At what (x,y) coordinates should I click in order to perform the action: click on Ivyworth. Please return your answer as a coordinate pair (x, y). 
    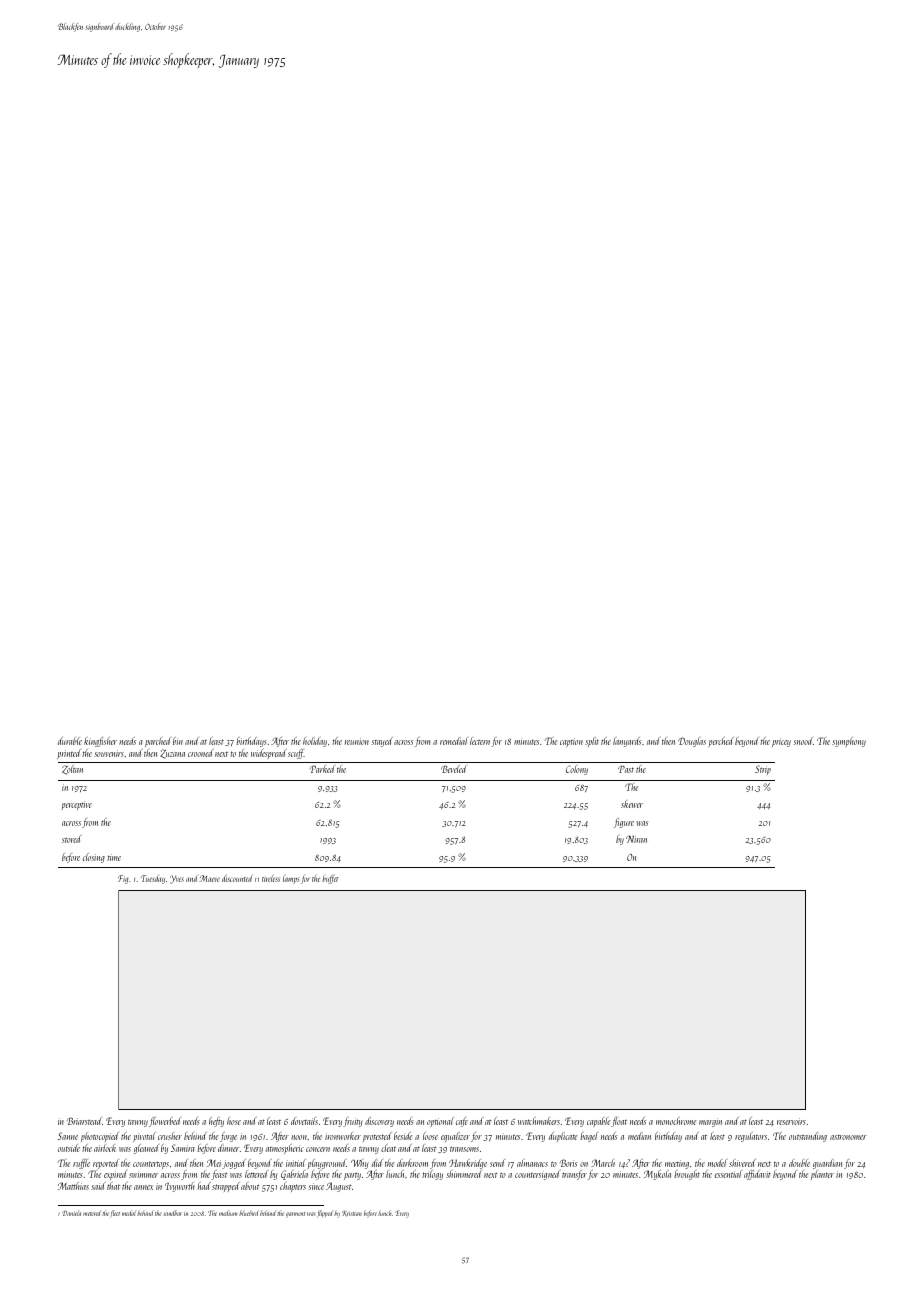
    Looking at the image, I should click on (180, 1187).
